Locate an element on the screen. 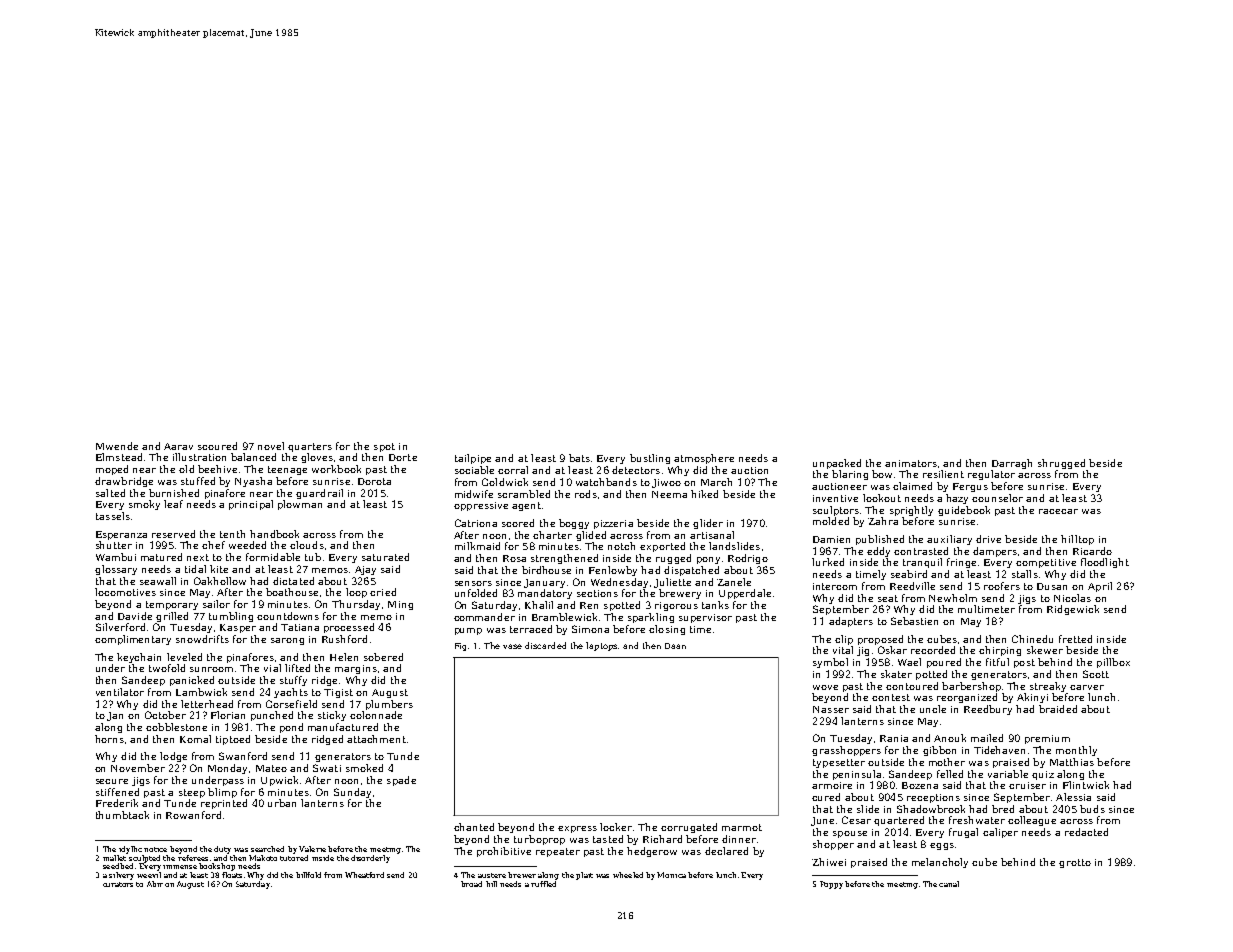 This screenshot has height=952, width=1233. plowman is located at coordinates (300, 505).
